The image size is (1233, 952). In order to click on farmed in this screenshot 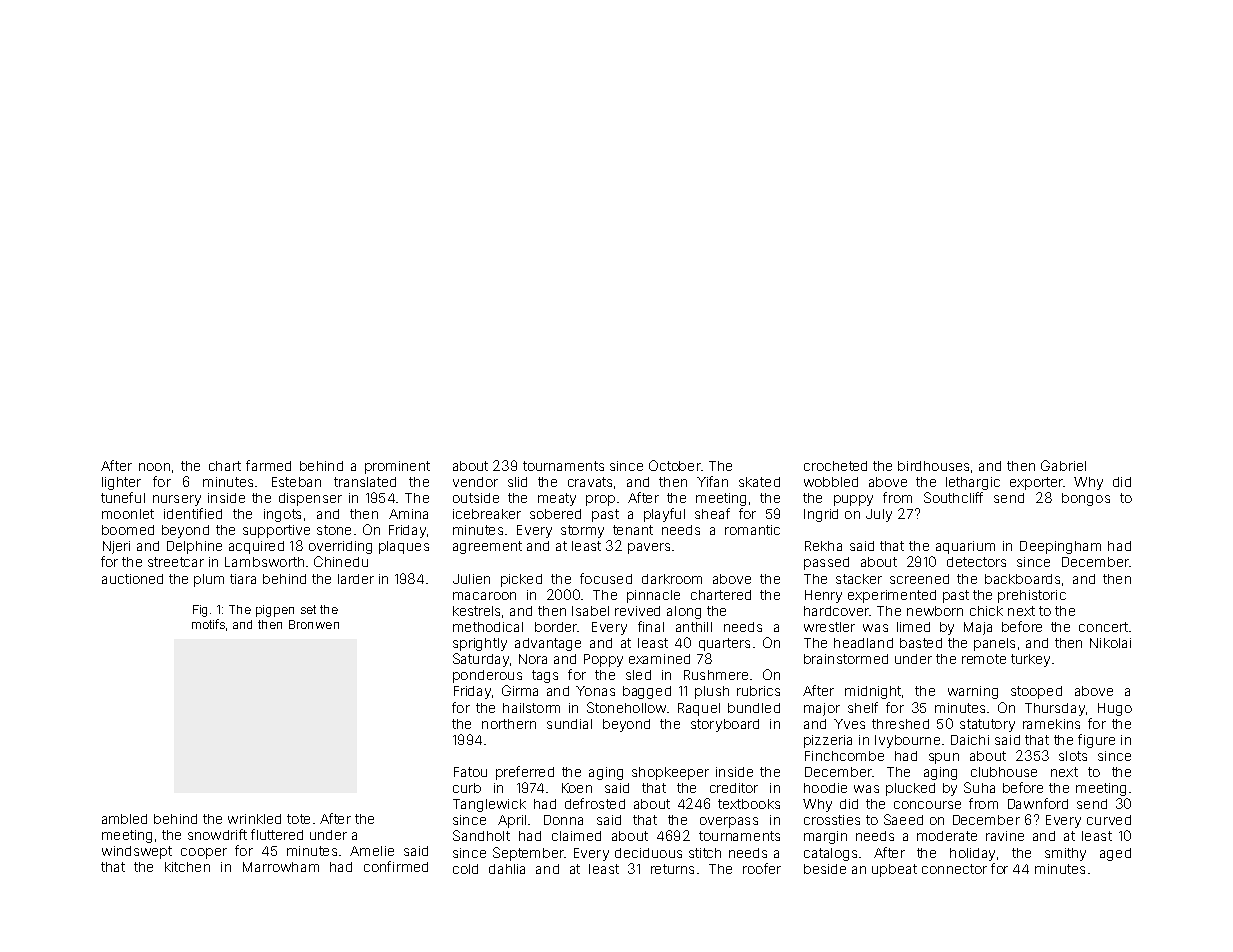, I will do `click(268, 465)`.
